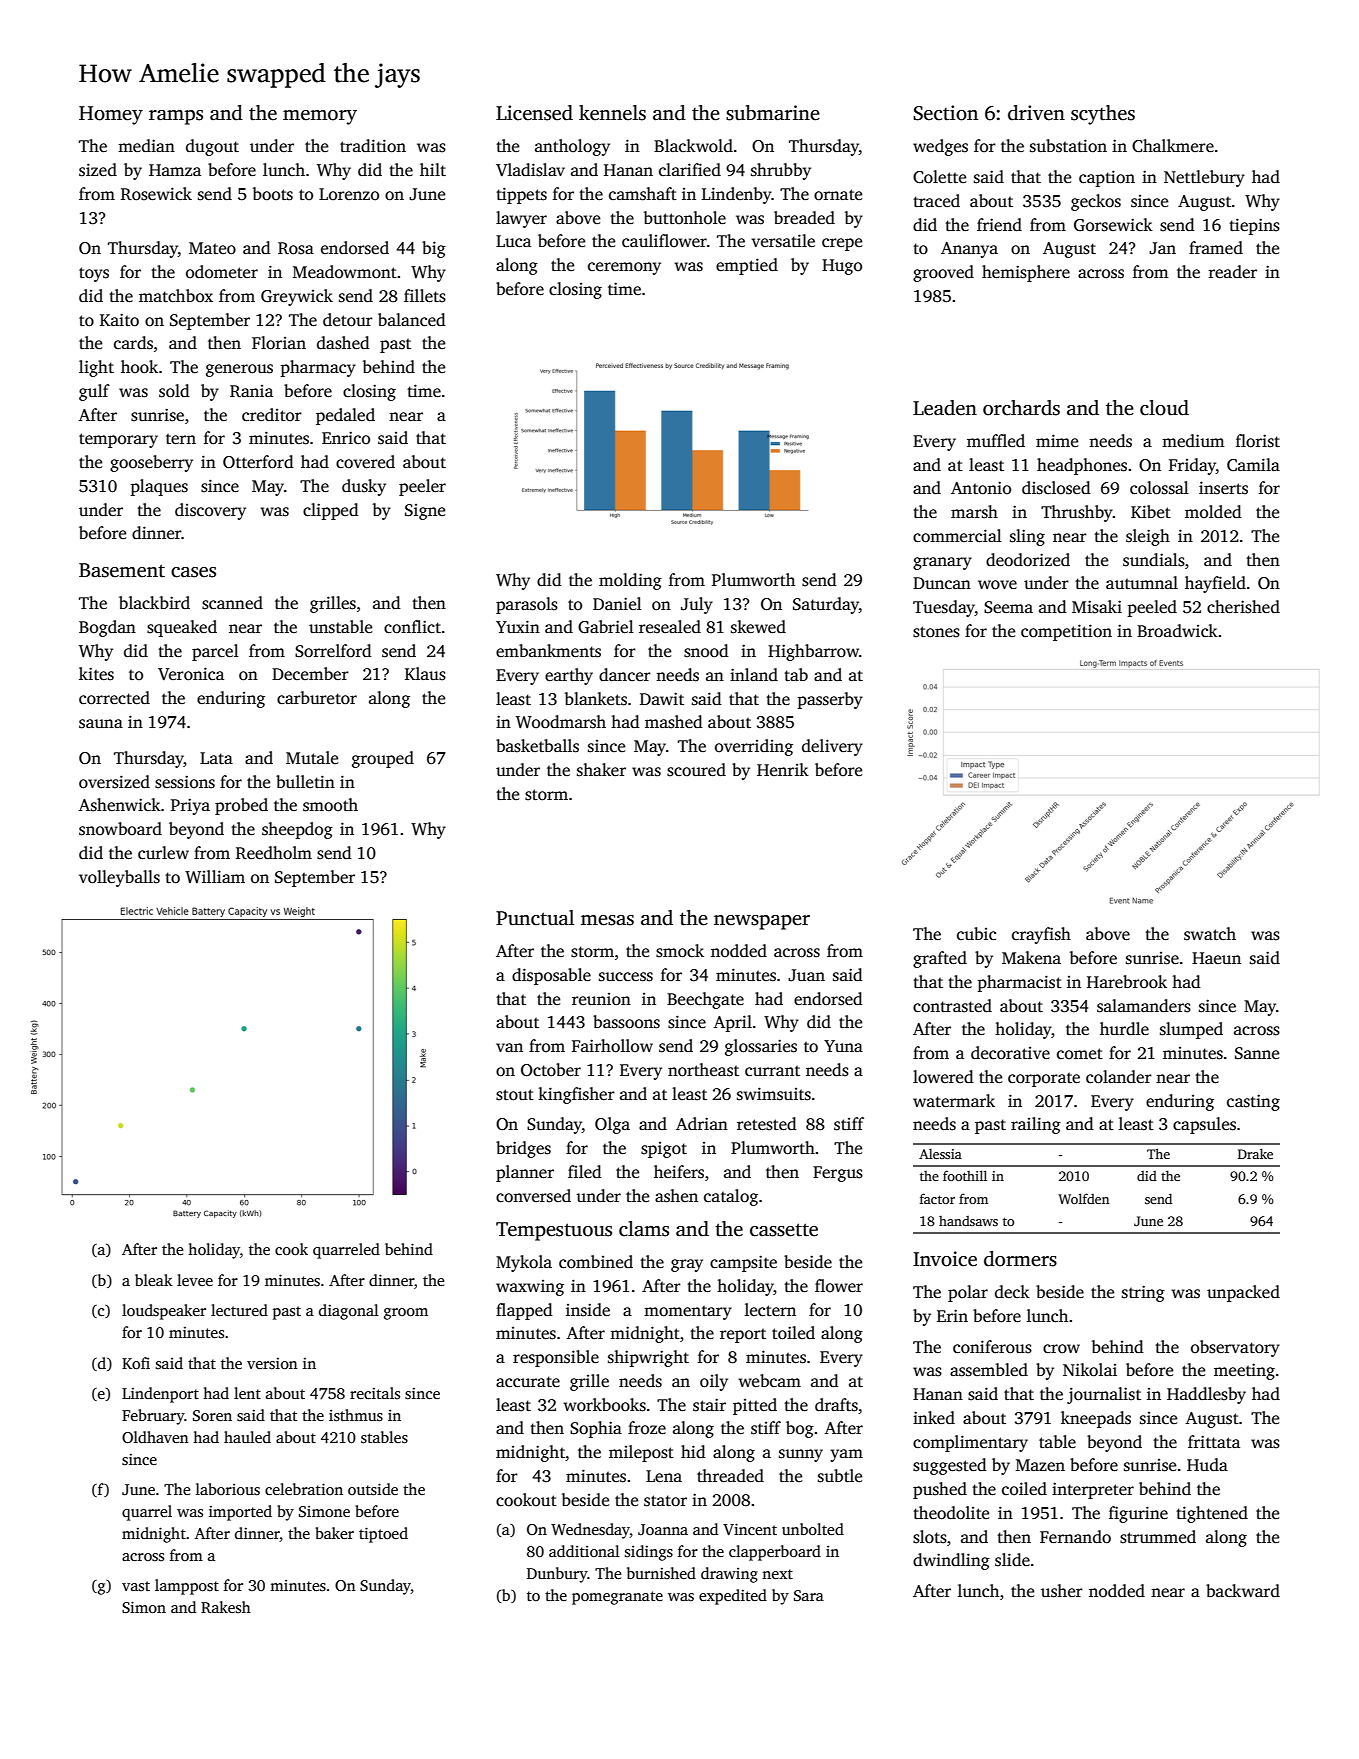 Image resolution: width=1359 pixels, height=1759 pixels. What do you see at coordinates (1103, 115) in the image?
I see `scythes` at bounding box center [1103, 115].
